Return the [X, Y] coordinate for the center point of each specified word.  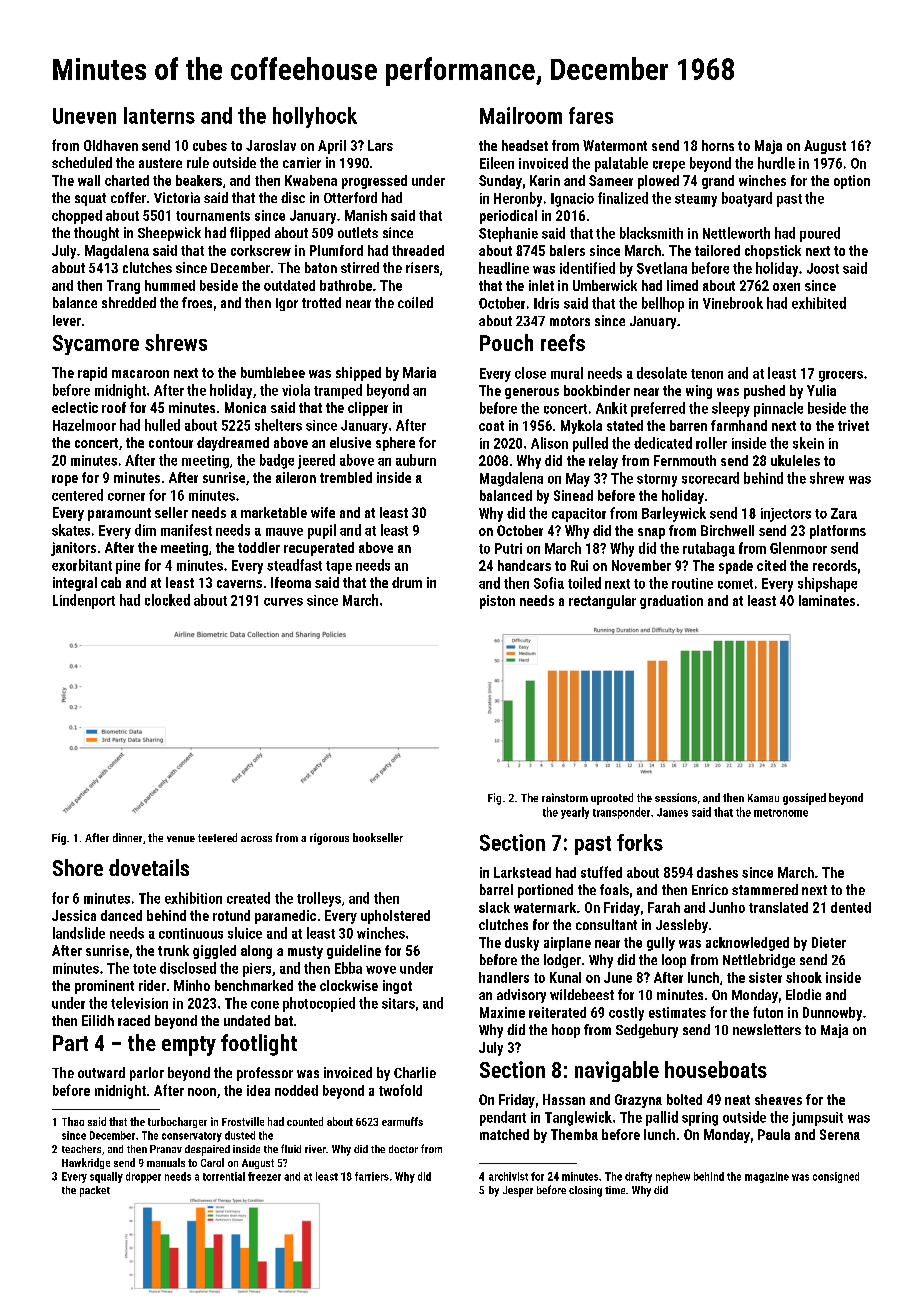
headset [525, 145]
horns [718, 145]
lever [67, 320]
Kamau [763, 798]
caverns [239, 584]
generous [532, 393]
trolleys [319, 899]
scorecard [710, 478]
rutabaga [709, 549]
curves [283, 602]
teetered [217, 837]
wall [89, 180]
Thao [73, 1121]
